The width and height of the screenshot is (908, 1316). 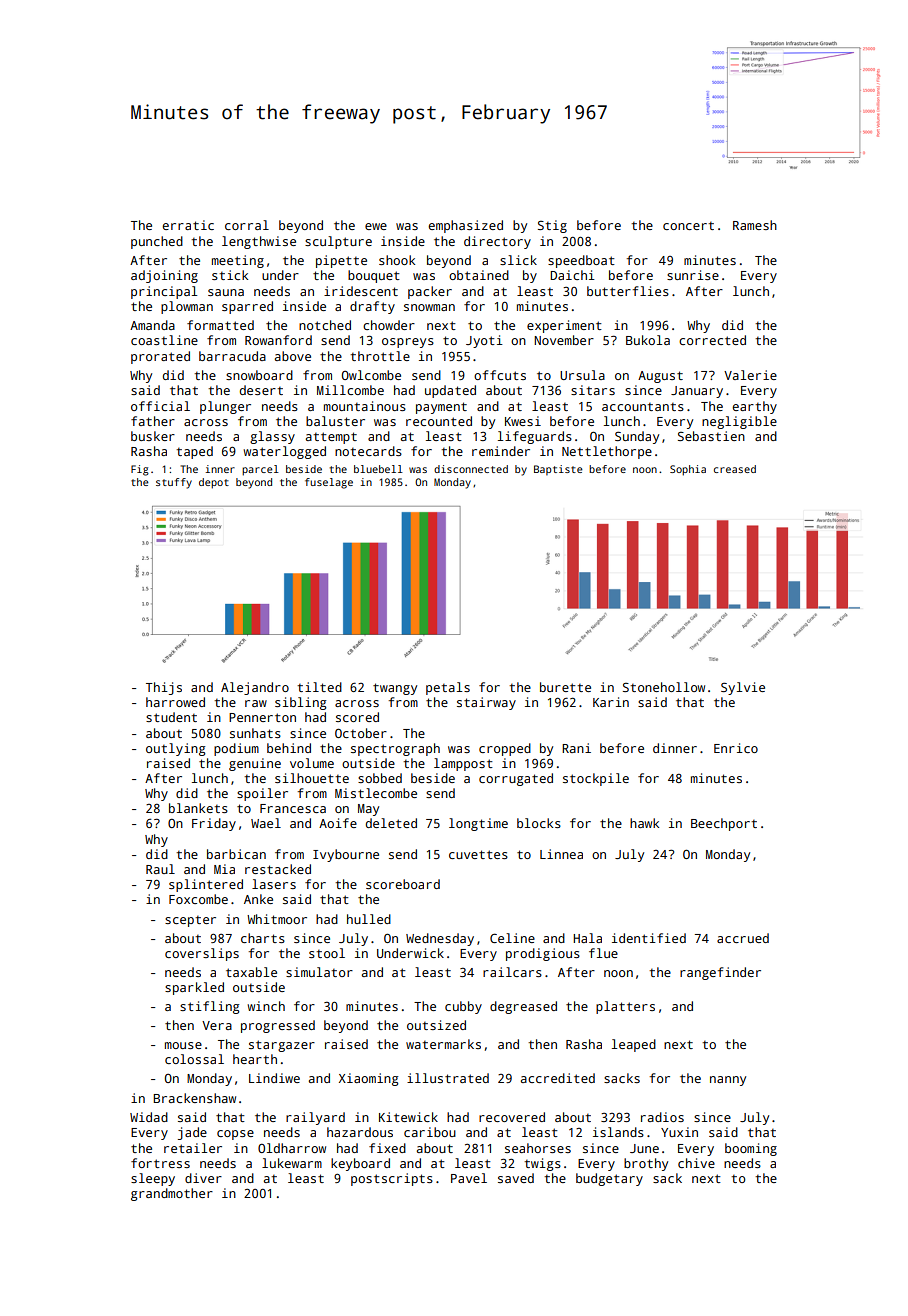 What do you see at coordinates (688, 470) in the screenshot?
I see `Sophia` at bounding box center [688, 470].
